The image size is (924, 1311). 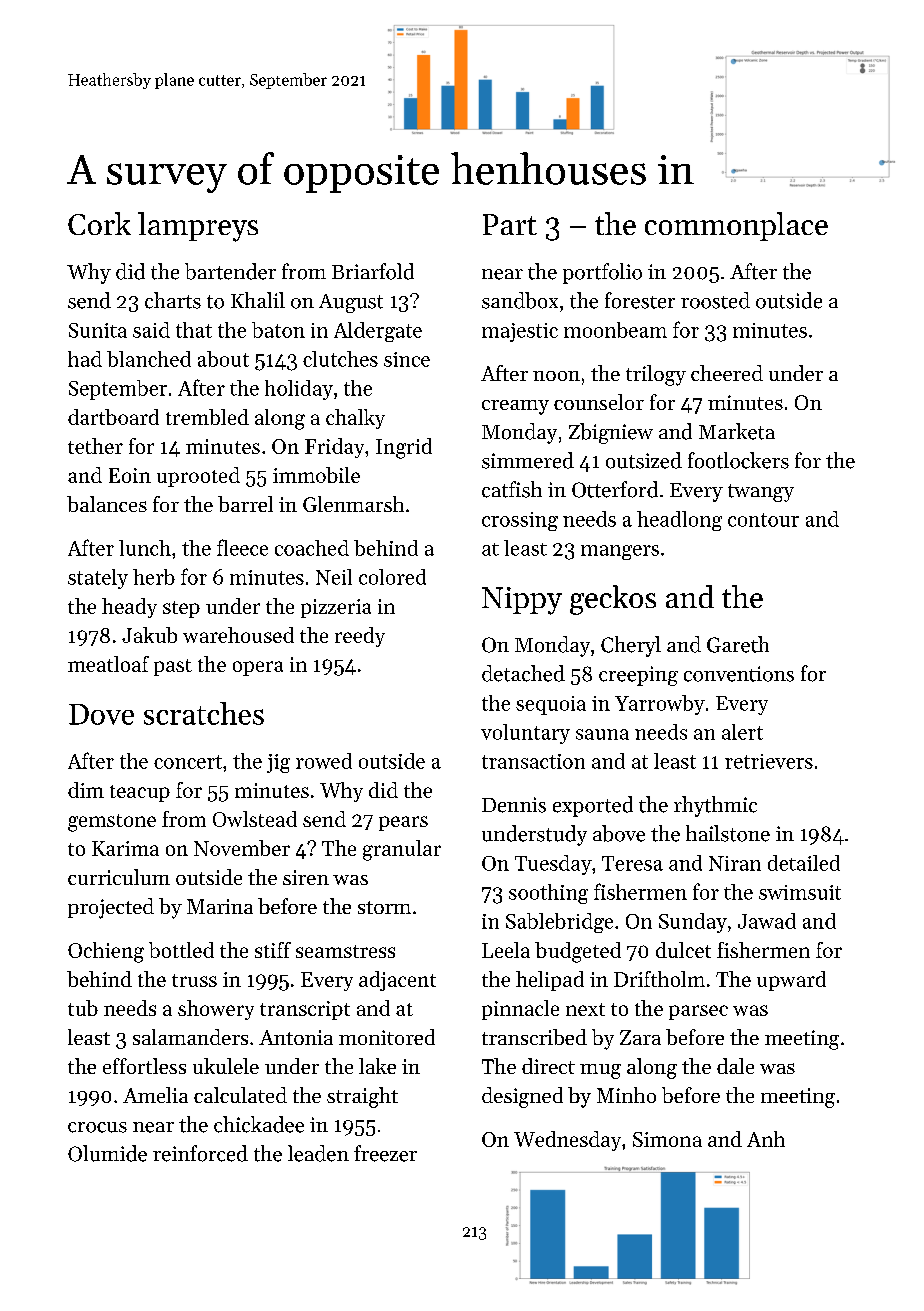 I want to click on Simona, so click(x=667, y=1139).
